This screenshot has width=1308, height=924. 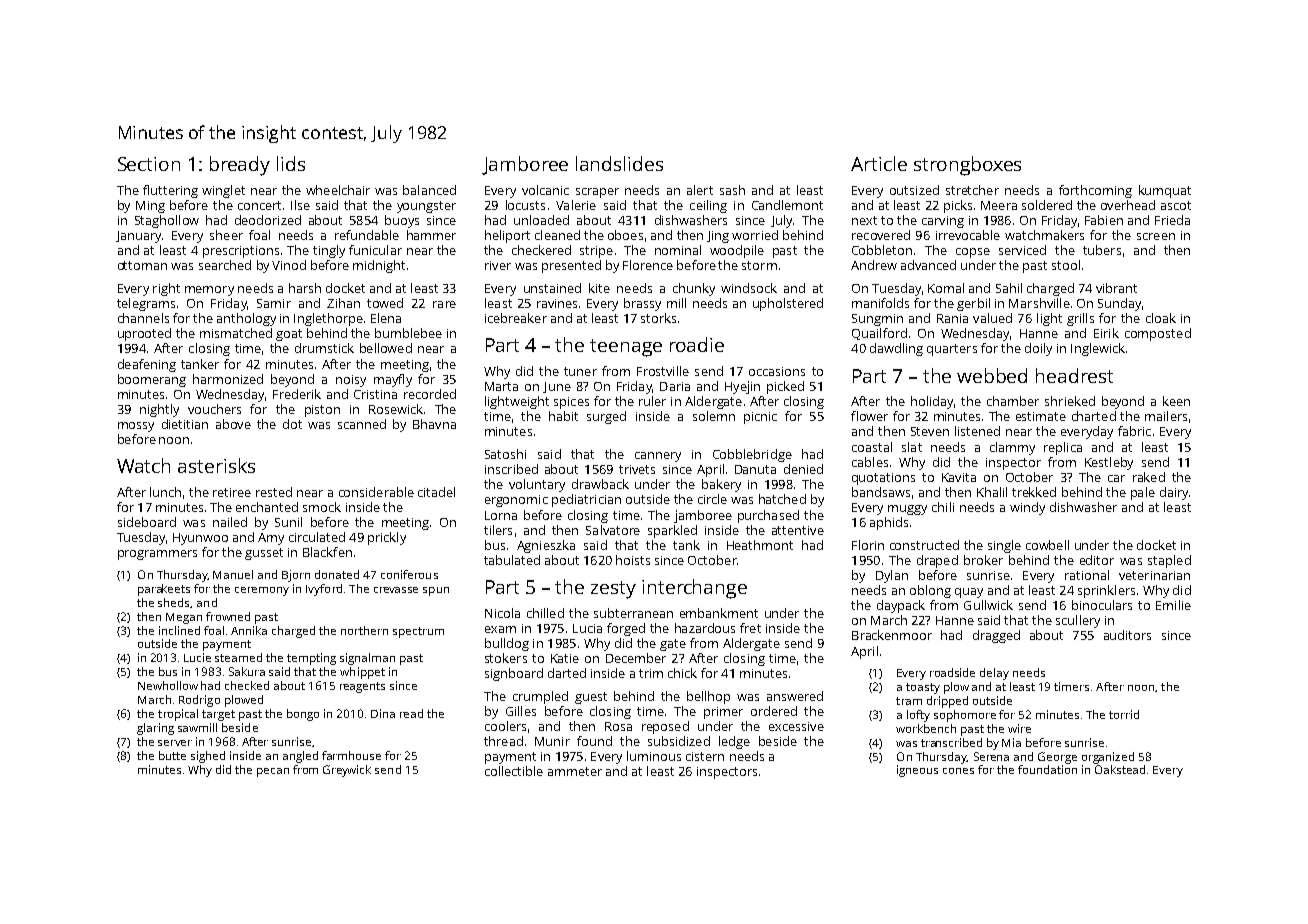 What do you see at coordinates (167, 221) in the screenshot?
I see `Staghollow` at bounding box center [167, 221].
